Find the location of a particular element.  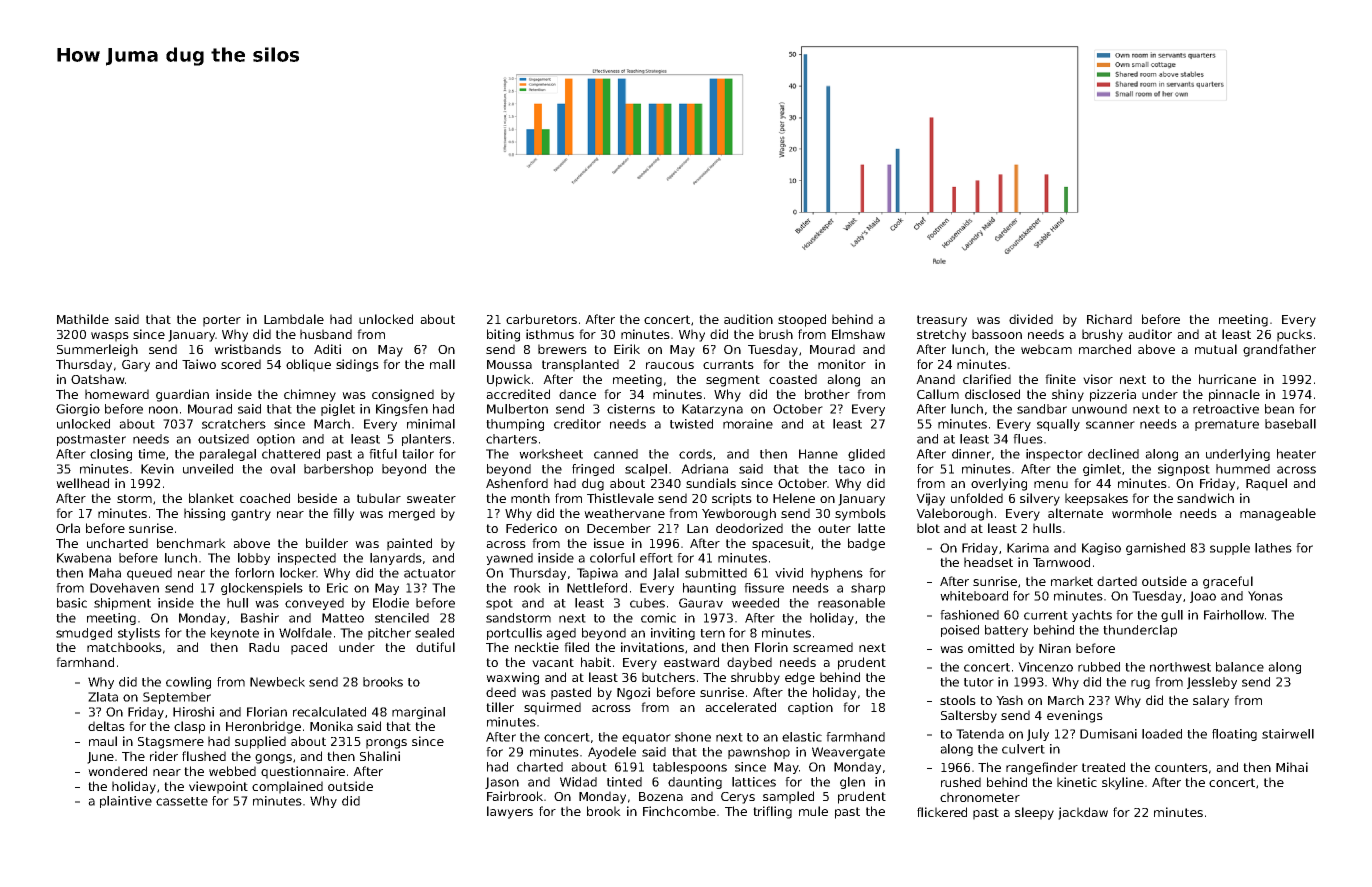

Hanne is located at coordinates (818, 454).
